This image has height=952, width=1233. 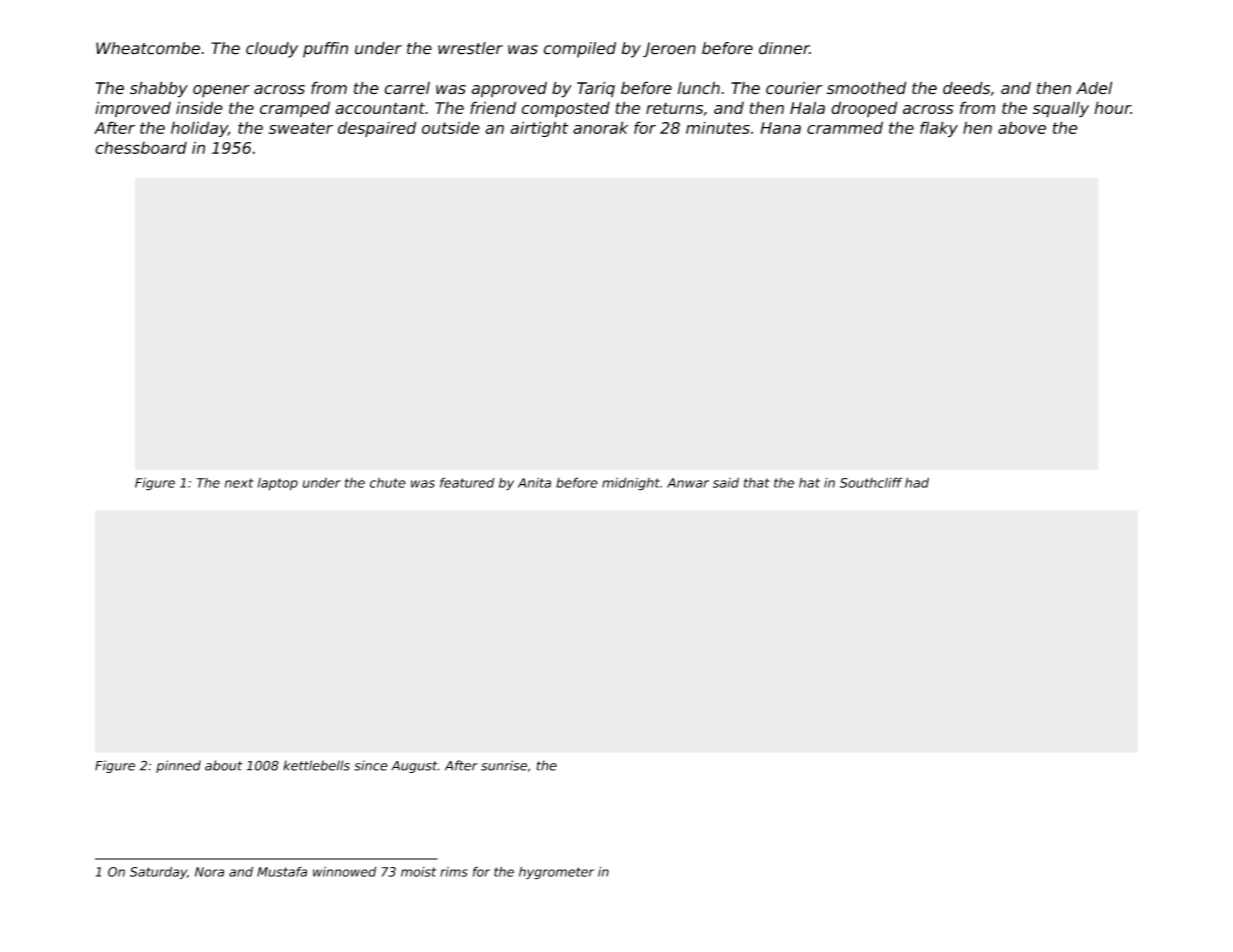 I want to click on August, so click(x=414, y=767).
